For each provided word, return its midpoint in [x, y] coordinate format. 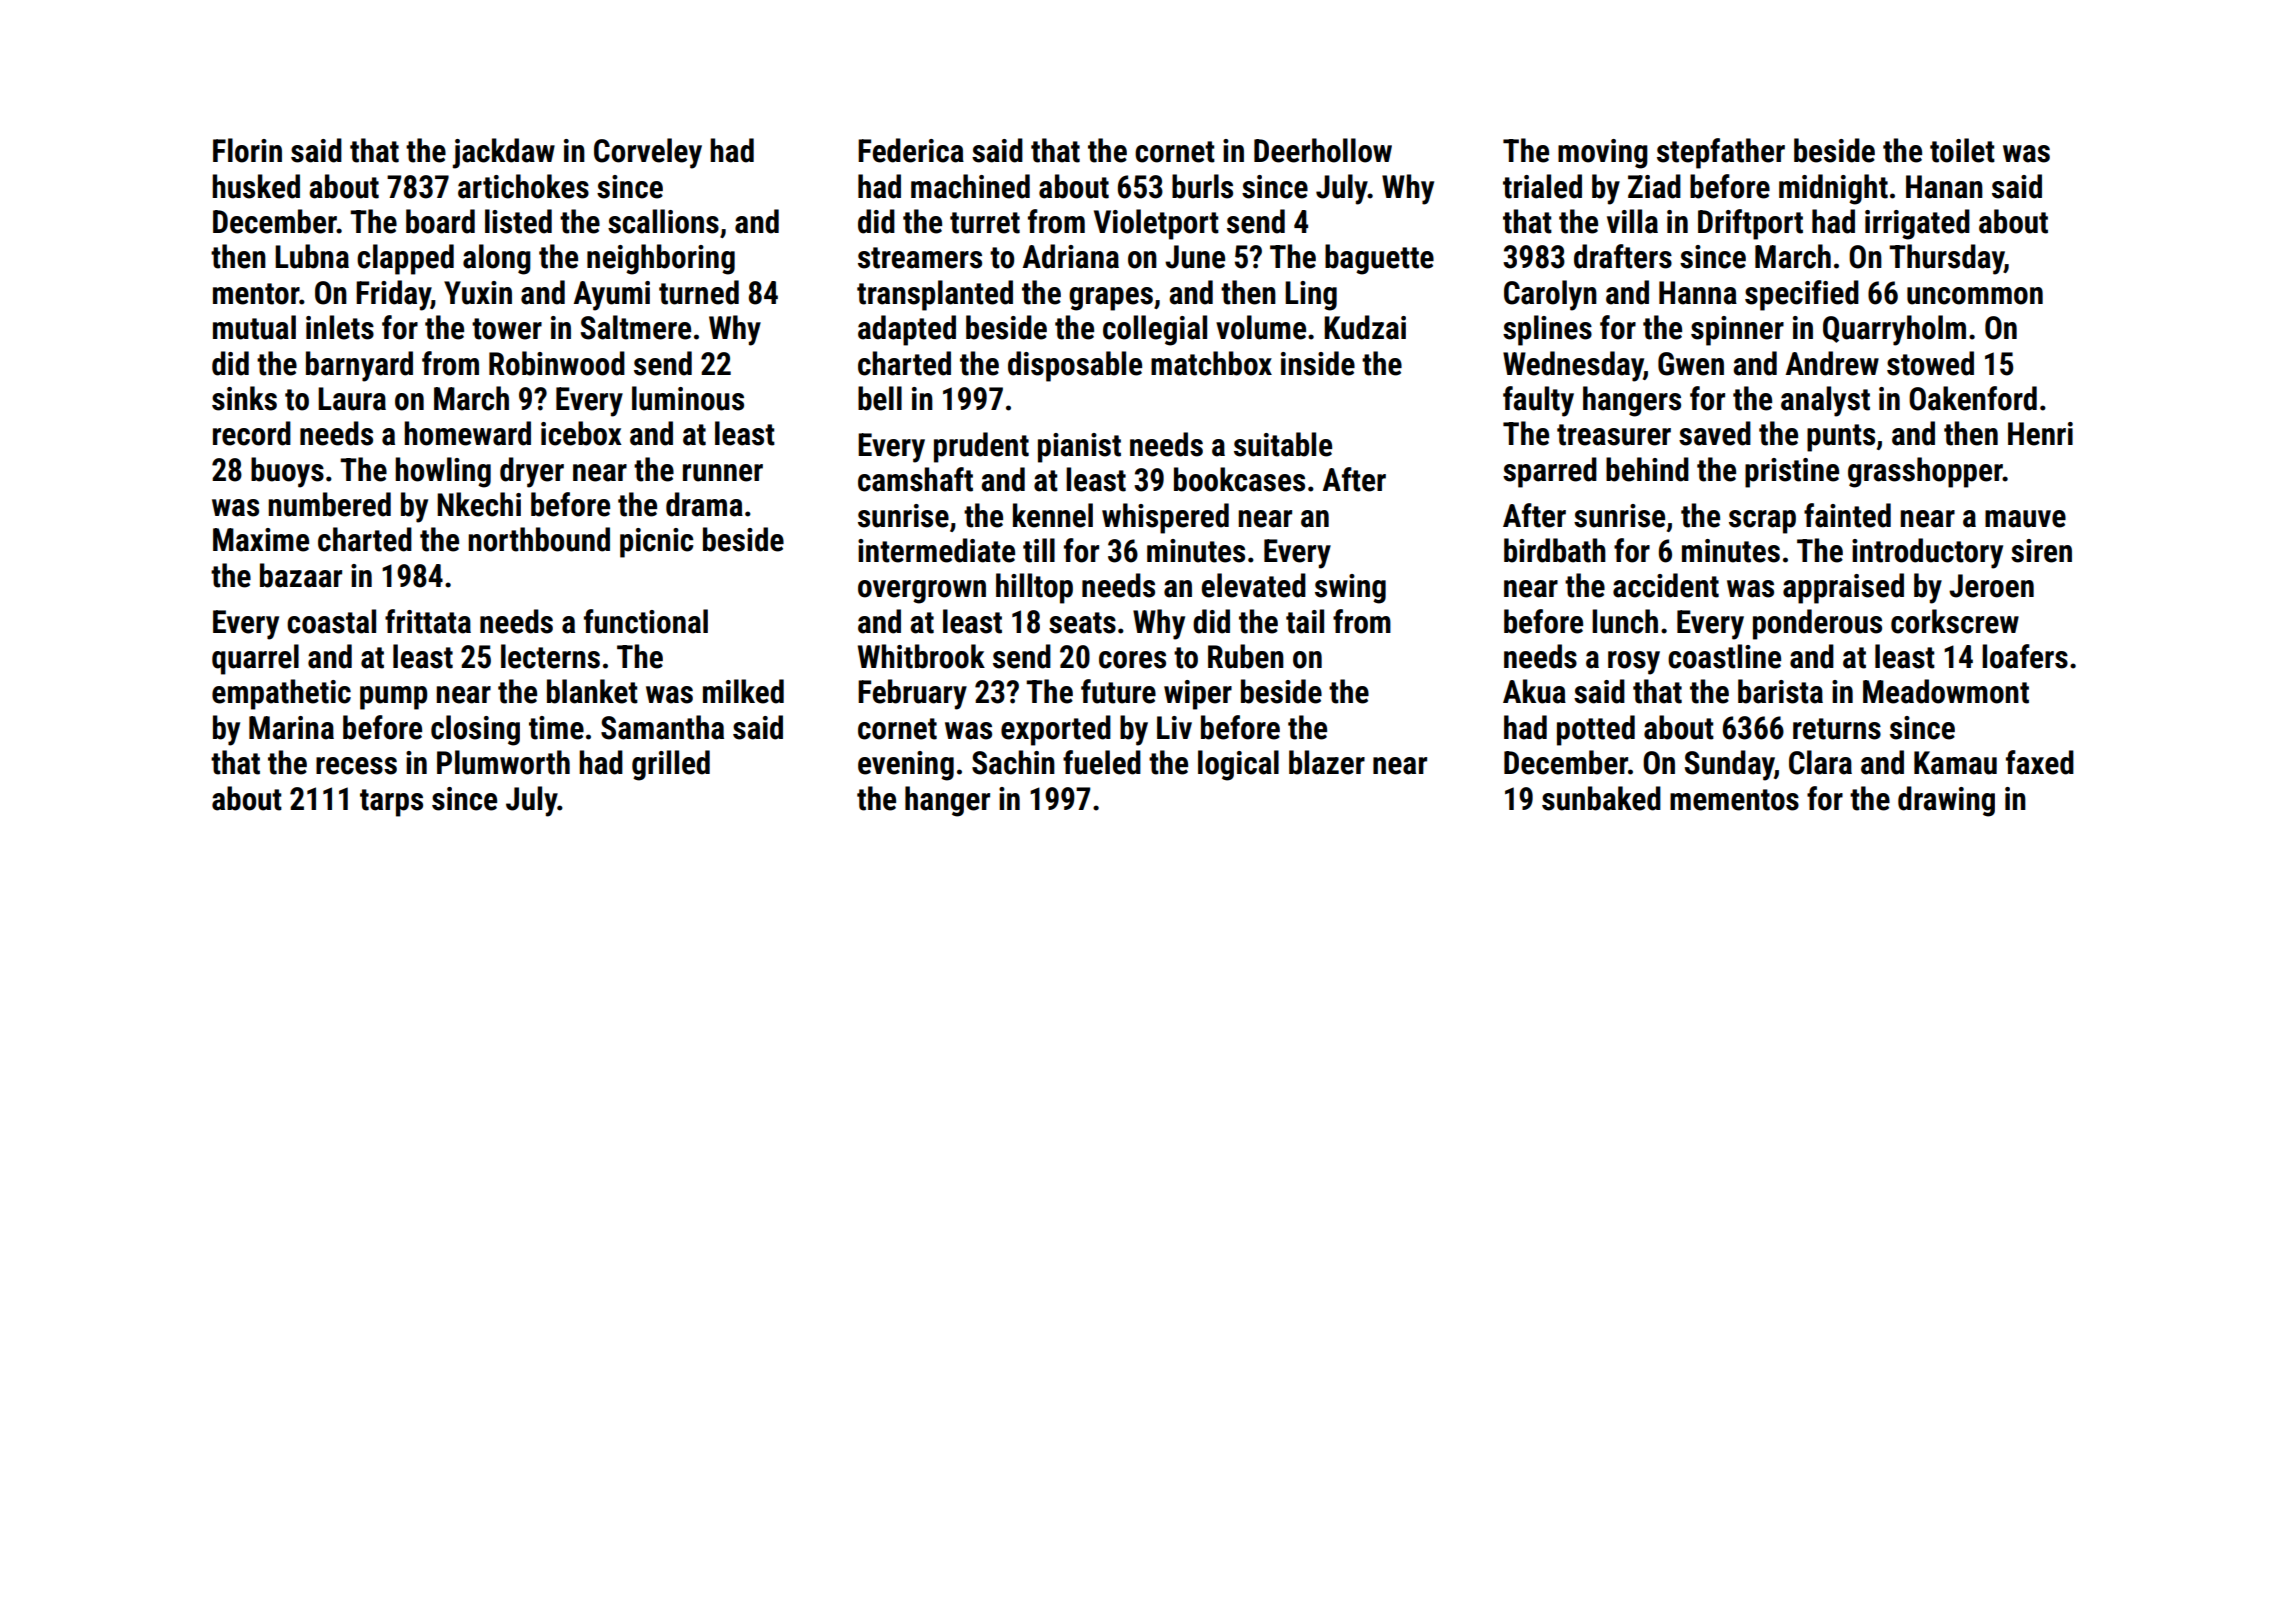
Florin [247, 150]
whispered [1165, 518]
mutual [254, 327]
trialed [1542, 186]
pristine [1792, 473]
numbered [329, 504]
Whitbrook [921, 656]
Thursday [1946, 259]
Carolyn [1550, 295]
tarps [391, 803]
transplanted [935, 295]
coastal [331, 621]
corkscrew [1955, 621]
